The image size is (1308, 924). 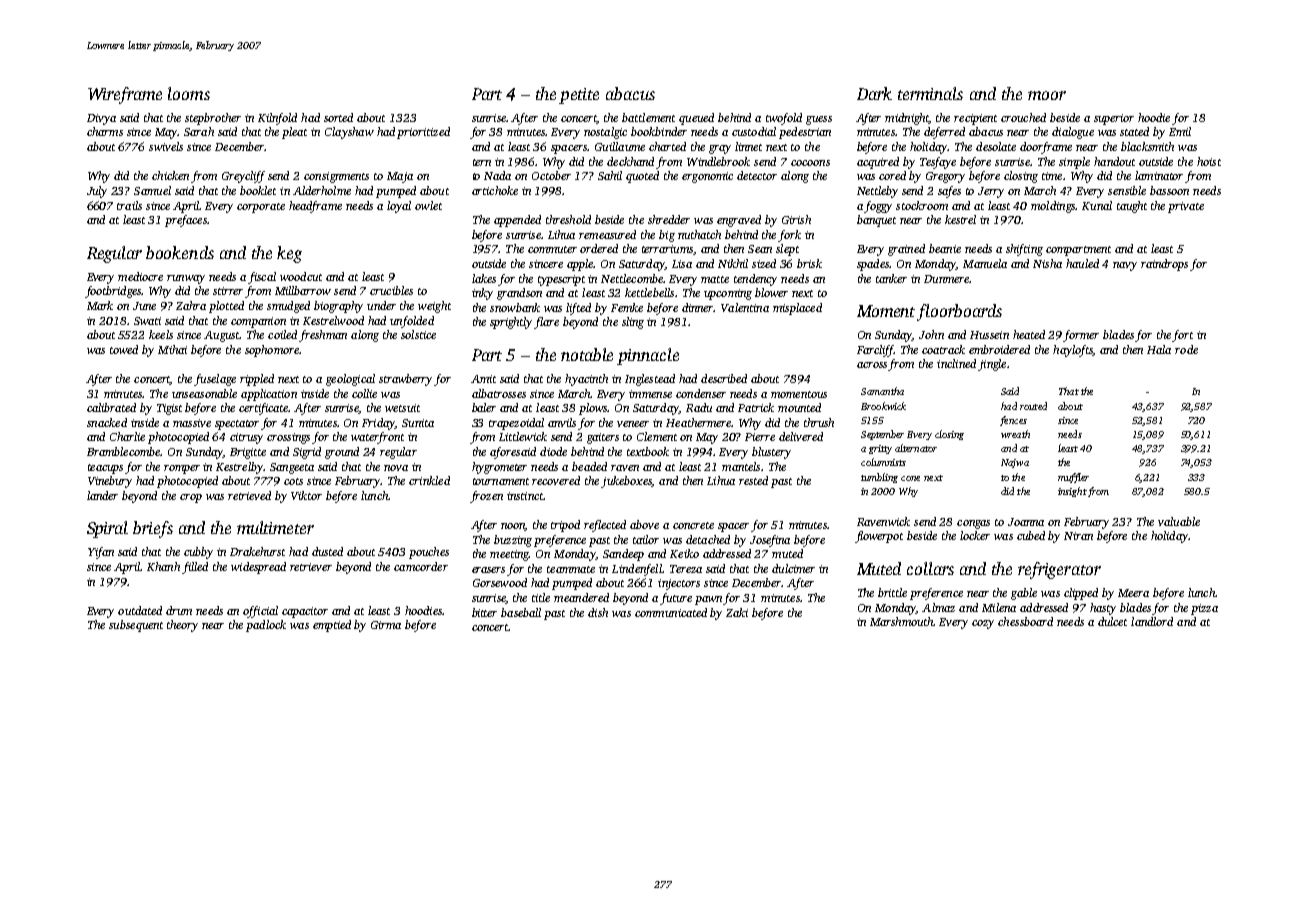 What do you see at coordinates (1073, 133) in the screenshot?
I see `dialogue` at bounding box center [1073, 133].
